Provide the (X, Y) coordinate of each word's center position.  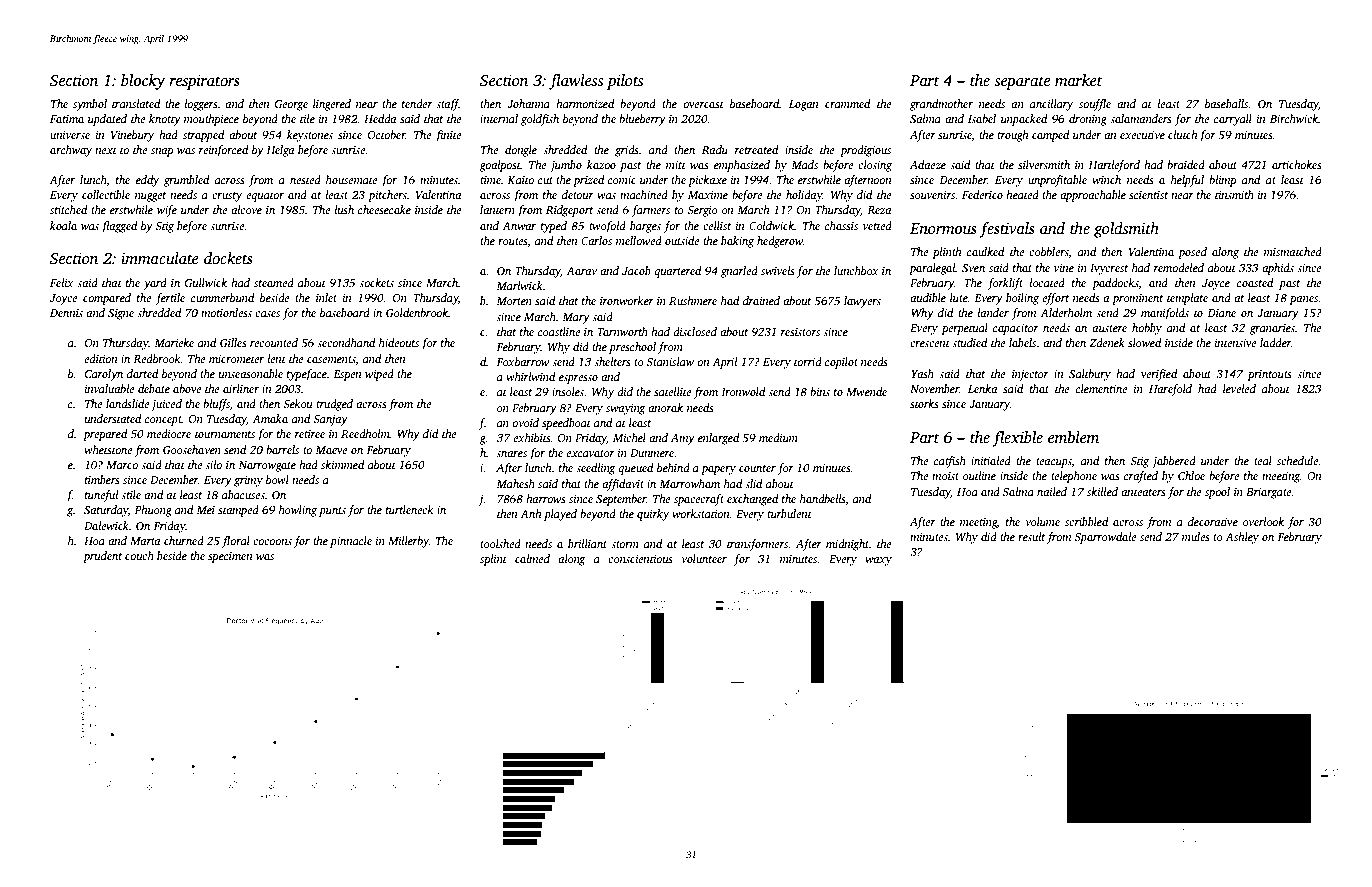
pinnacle (351, 542)
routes (513, 242)
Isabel (982, 118)
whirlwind (530, 376)
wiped (379, 375)
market (1078, 80)
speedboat (566, 424)
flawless (576, 82)
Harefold (1170, 390)
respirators (204, 82)
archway (71, 151)
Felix (62, 282)
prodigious (865, 151)
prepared (105, 435)
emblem (1073, 437)
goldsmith (1126, 230)
